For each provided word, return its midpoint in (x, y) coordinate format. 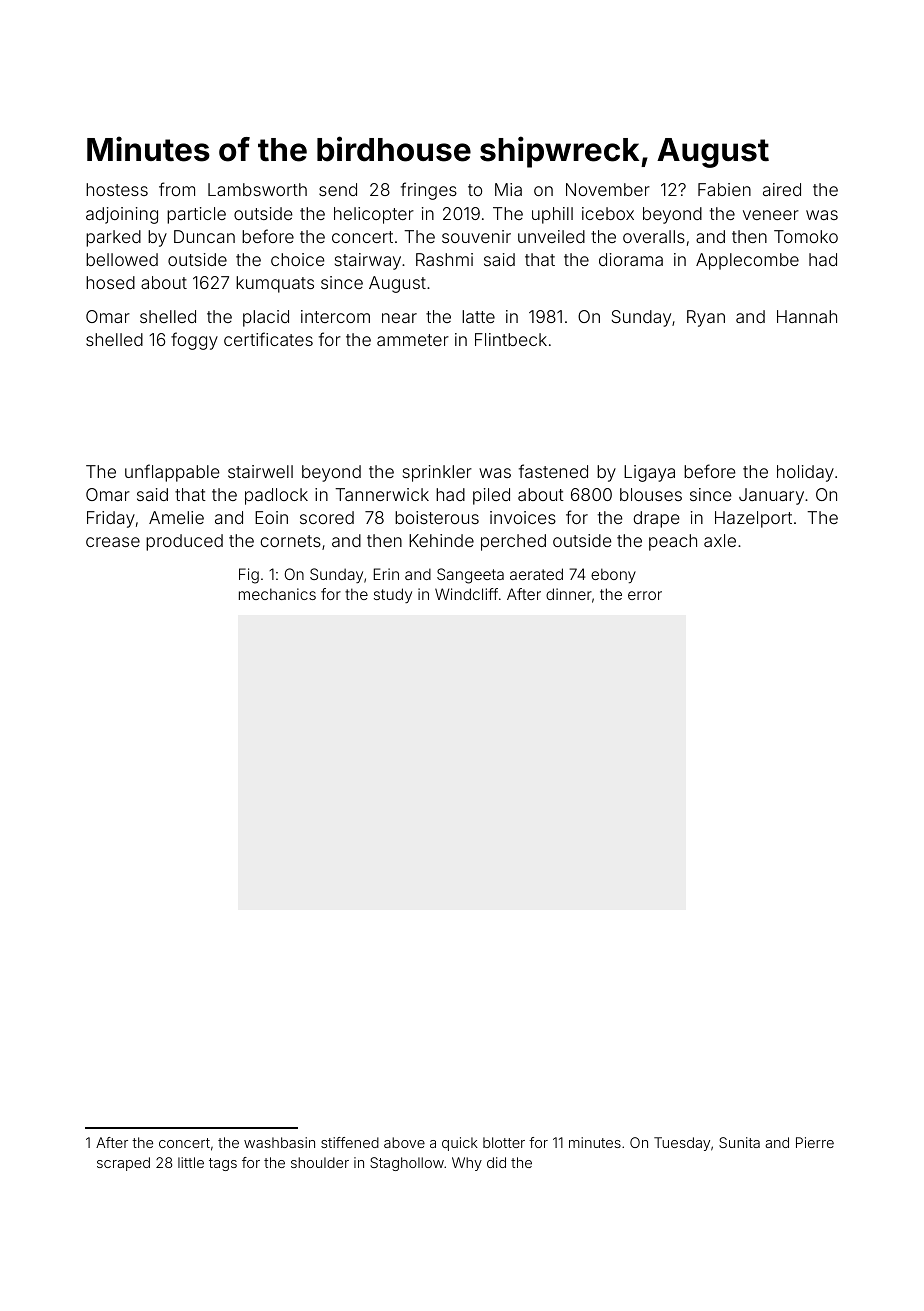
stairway (368, 261)
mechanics (277, 594)
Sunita (739, 1142)
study (393, 595)
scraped (123, 1164)
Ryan (706, 318)
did (496, 1162)
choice (298, 259)
